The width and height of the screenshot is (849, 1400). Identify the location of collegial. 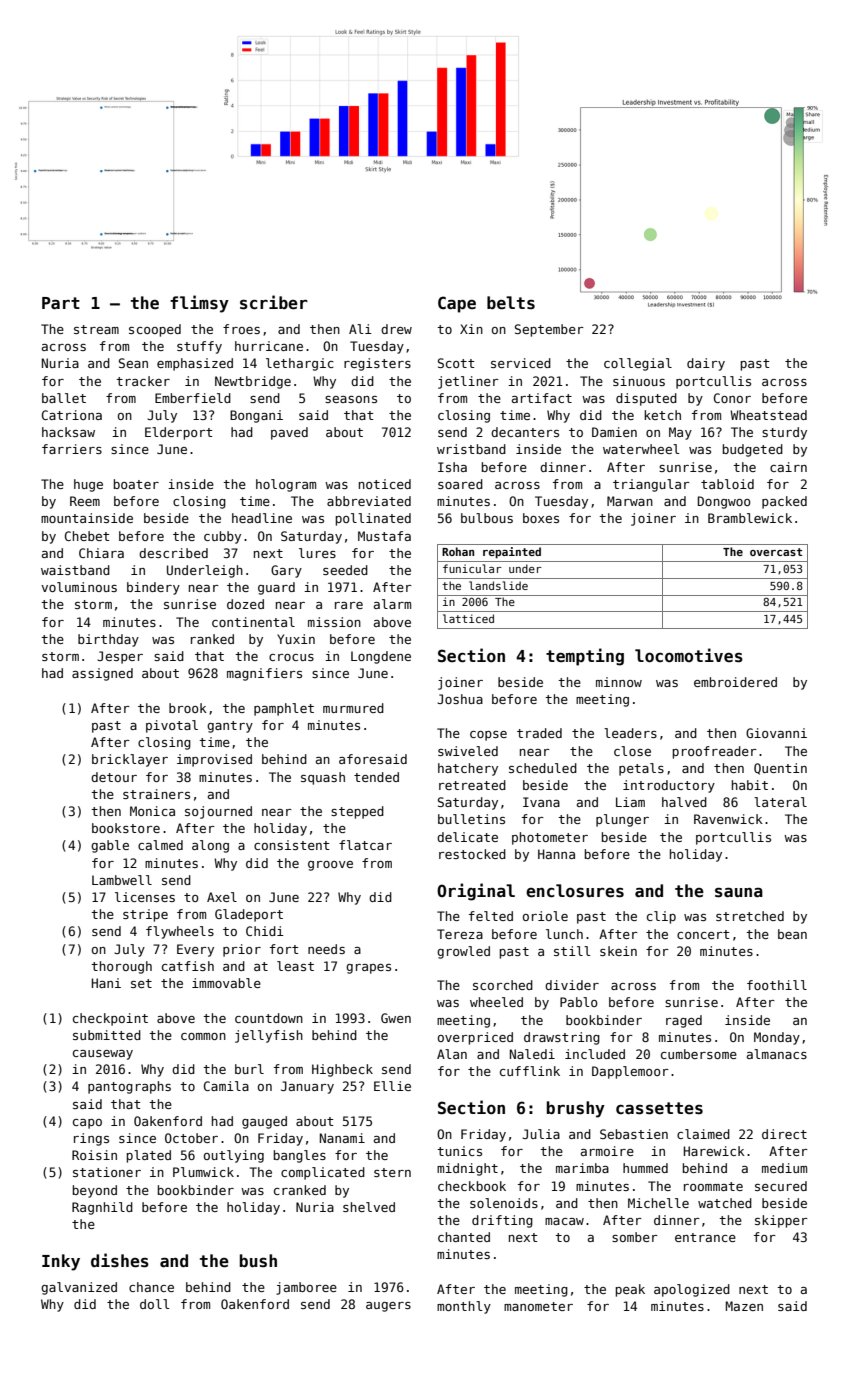
(638, 364).
